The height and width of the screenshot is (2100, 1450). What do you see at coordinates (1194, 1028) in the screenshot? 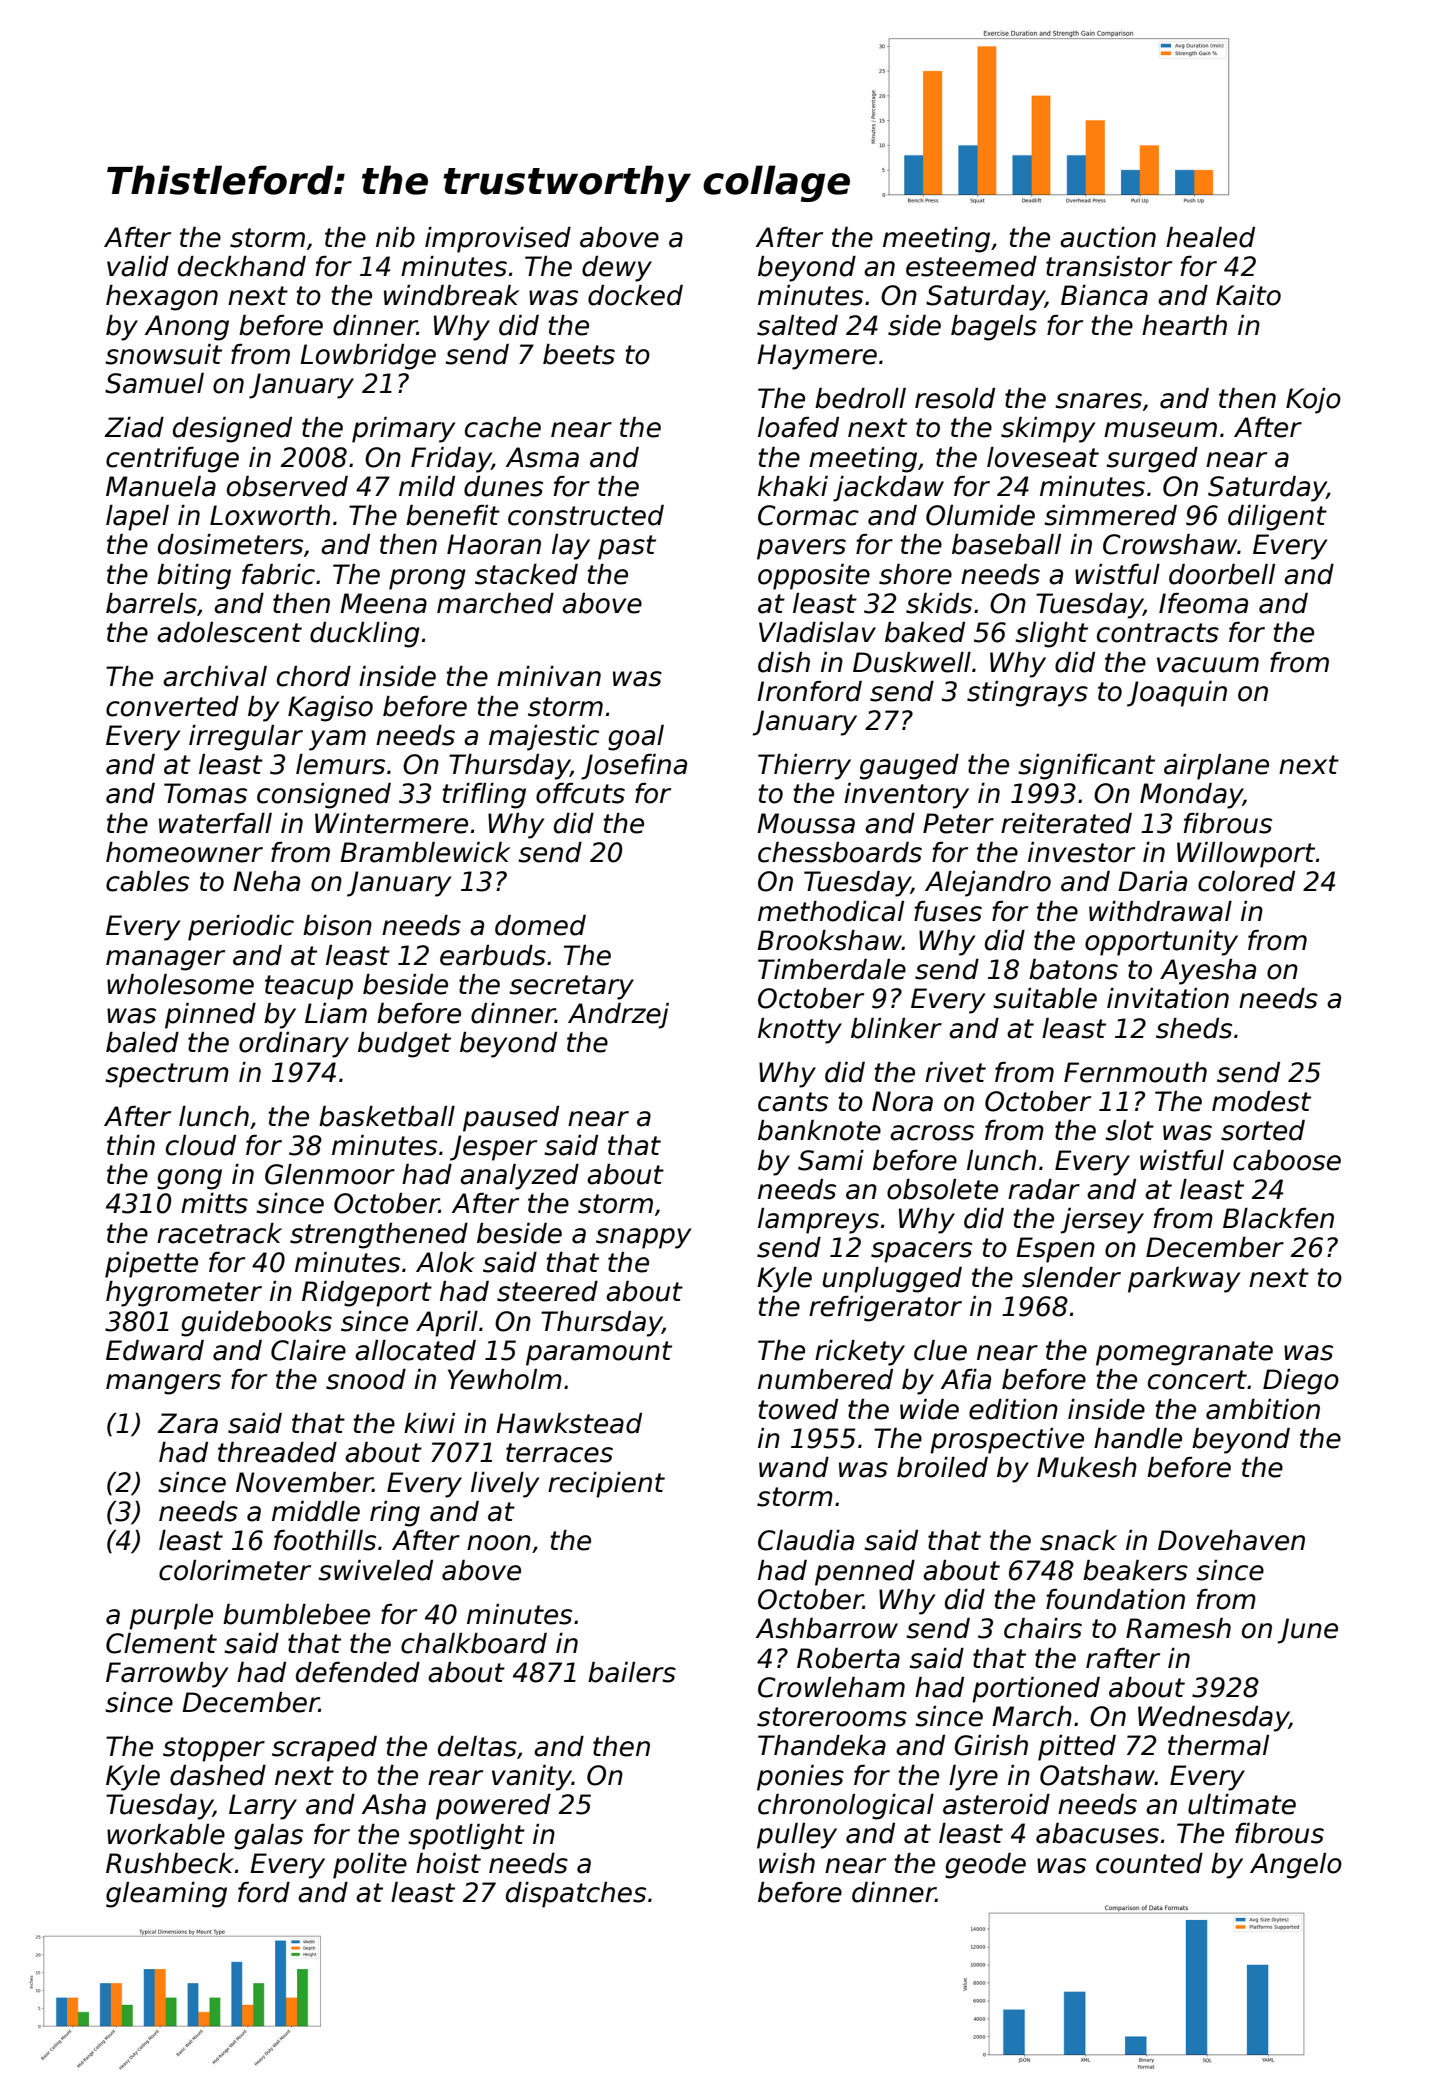
I see `sheds` at bounding box center [1194, 1028].
